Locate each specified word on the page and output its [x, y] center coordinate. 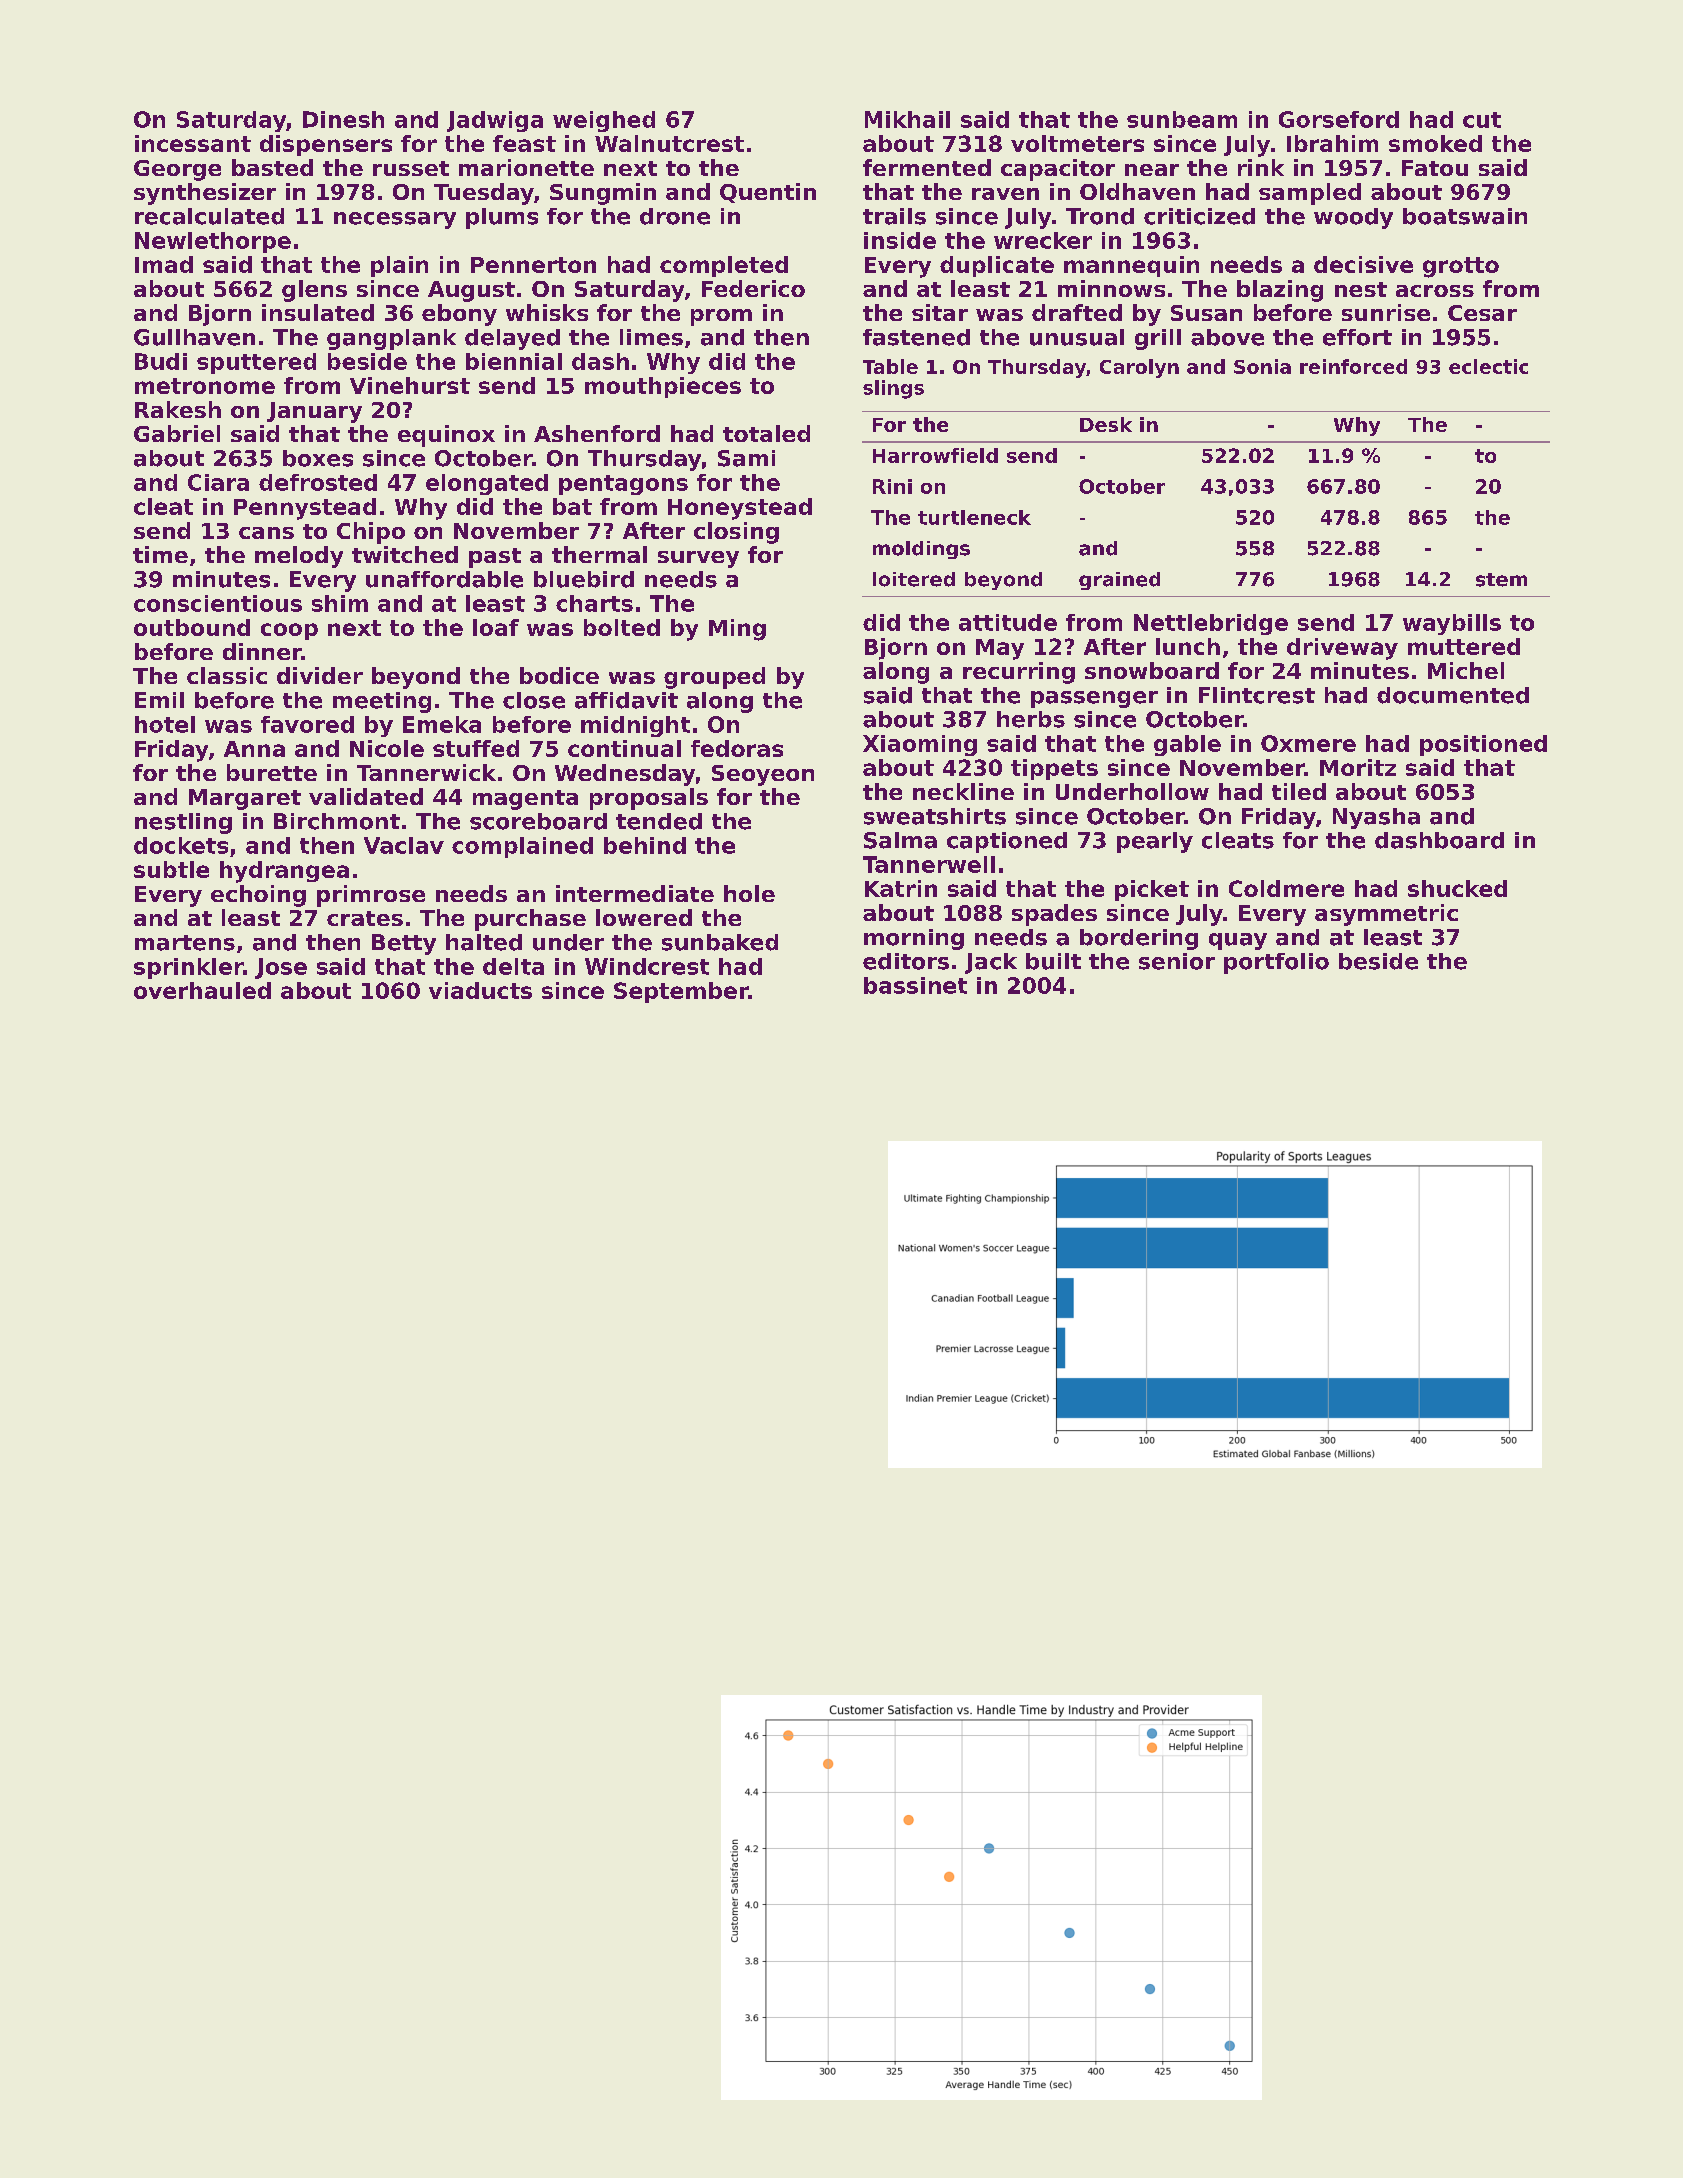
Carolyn [1139, 368]
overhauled [202, 990]
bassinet [915, 985]
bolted [622, 627]
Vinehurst [410, 385]
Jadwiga [495, 121]
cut [1482, 120]
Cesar [1482, 313]
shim [340, 603]
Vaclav [404, 845]
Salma [900, 840]
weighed [604, 121]
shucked [1457, 888]
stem [1501, 580]
